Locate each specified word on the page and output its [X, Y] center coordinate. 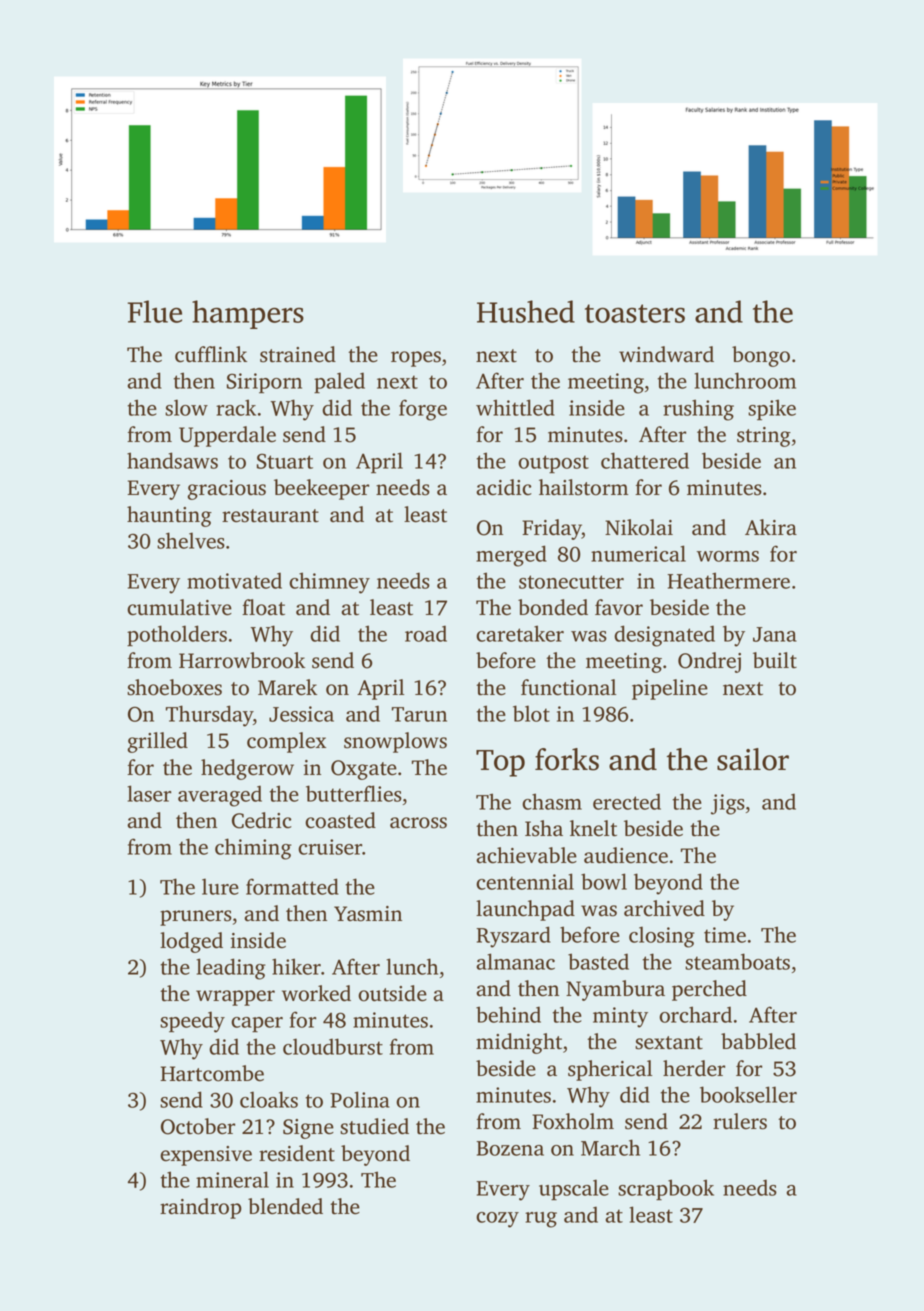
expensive [206, 1156]
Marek [287, 687]
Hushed [526, 311]
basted [598, 961]
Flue [155, 311]
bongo [761, 356]
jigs [728, 804]
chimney [329, 583]
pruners [196, 918]
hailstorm [583, 487]
